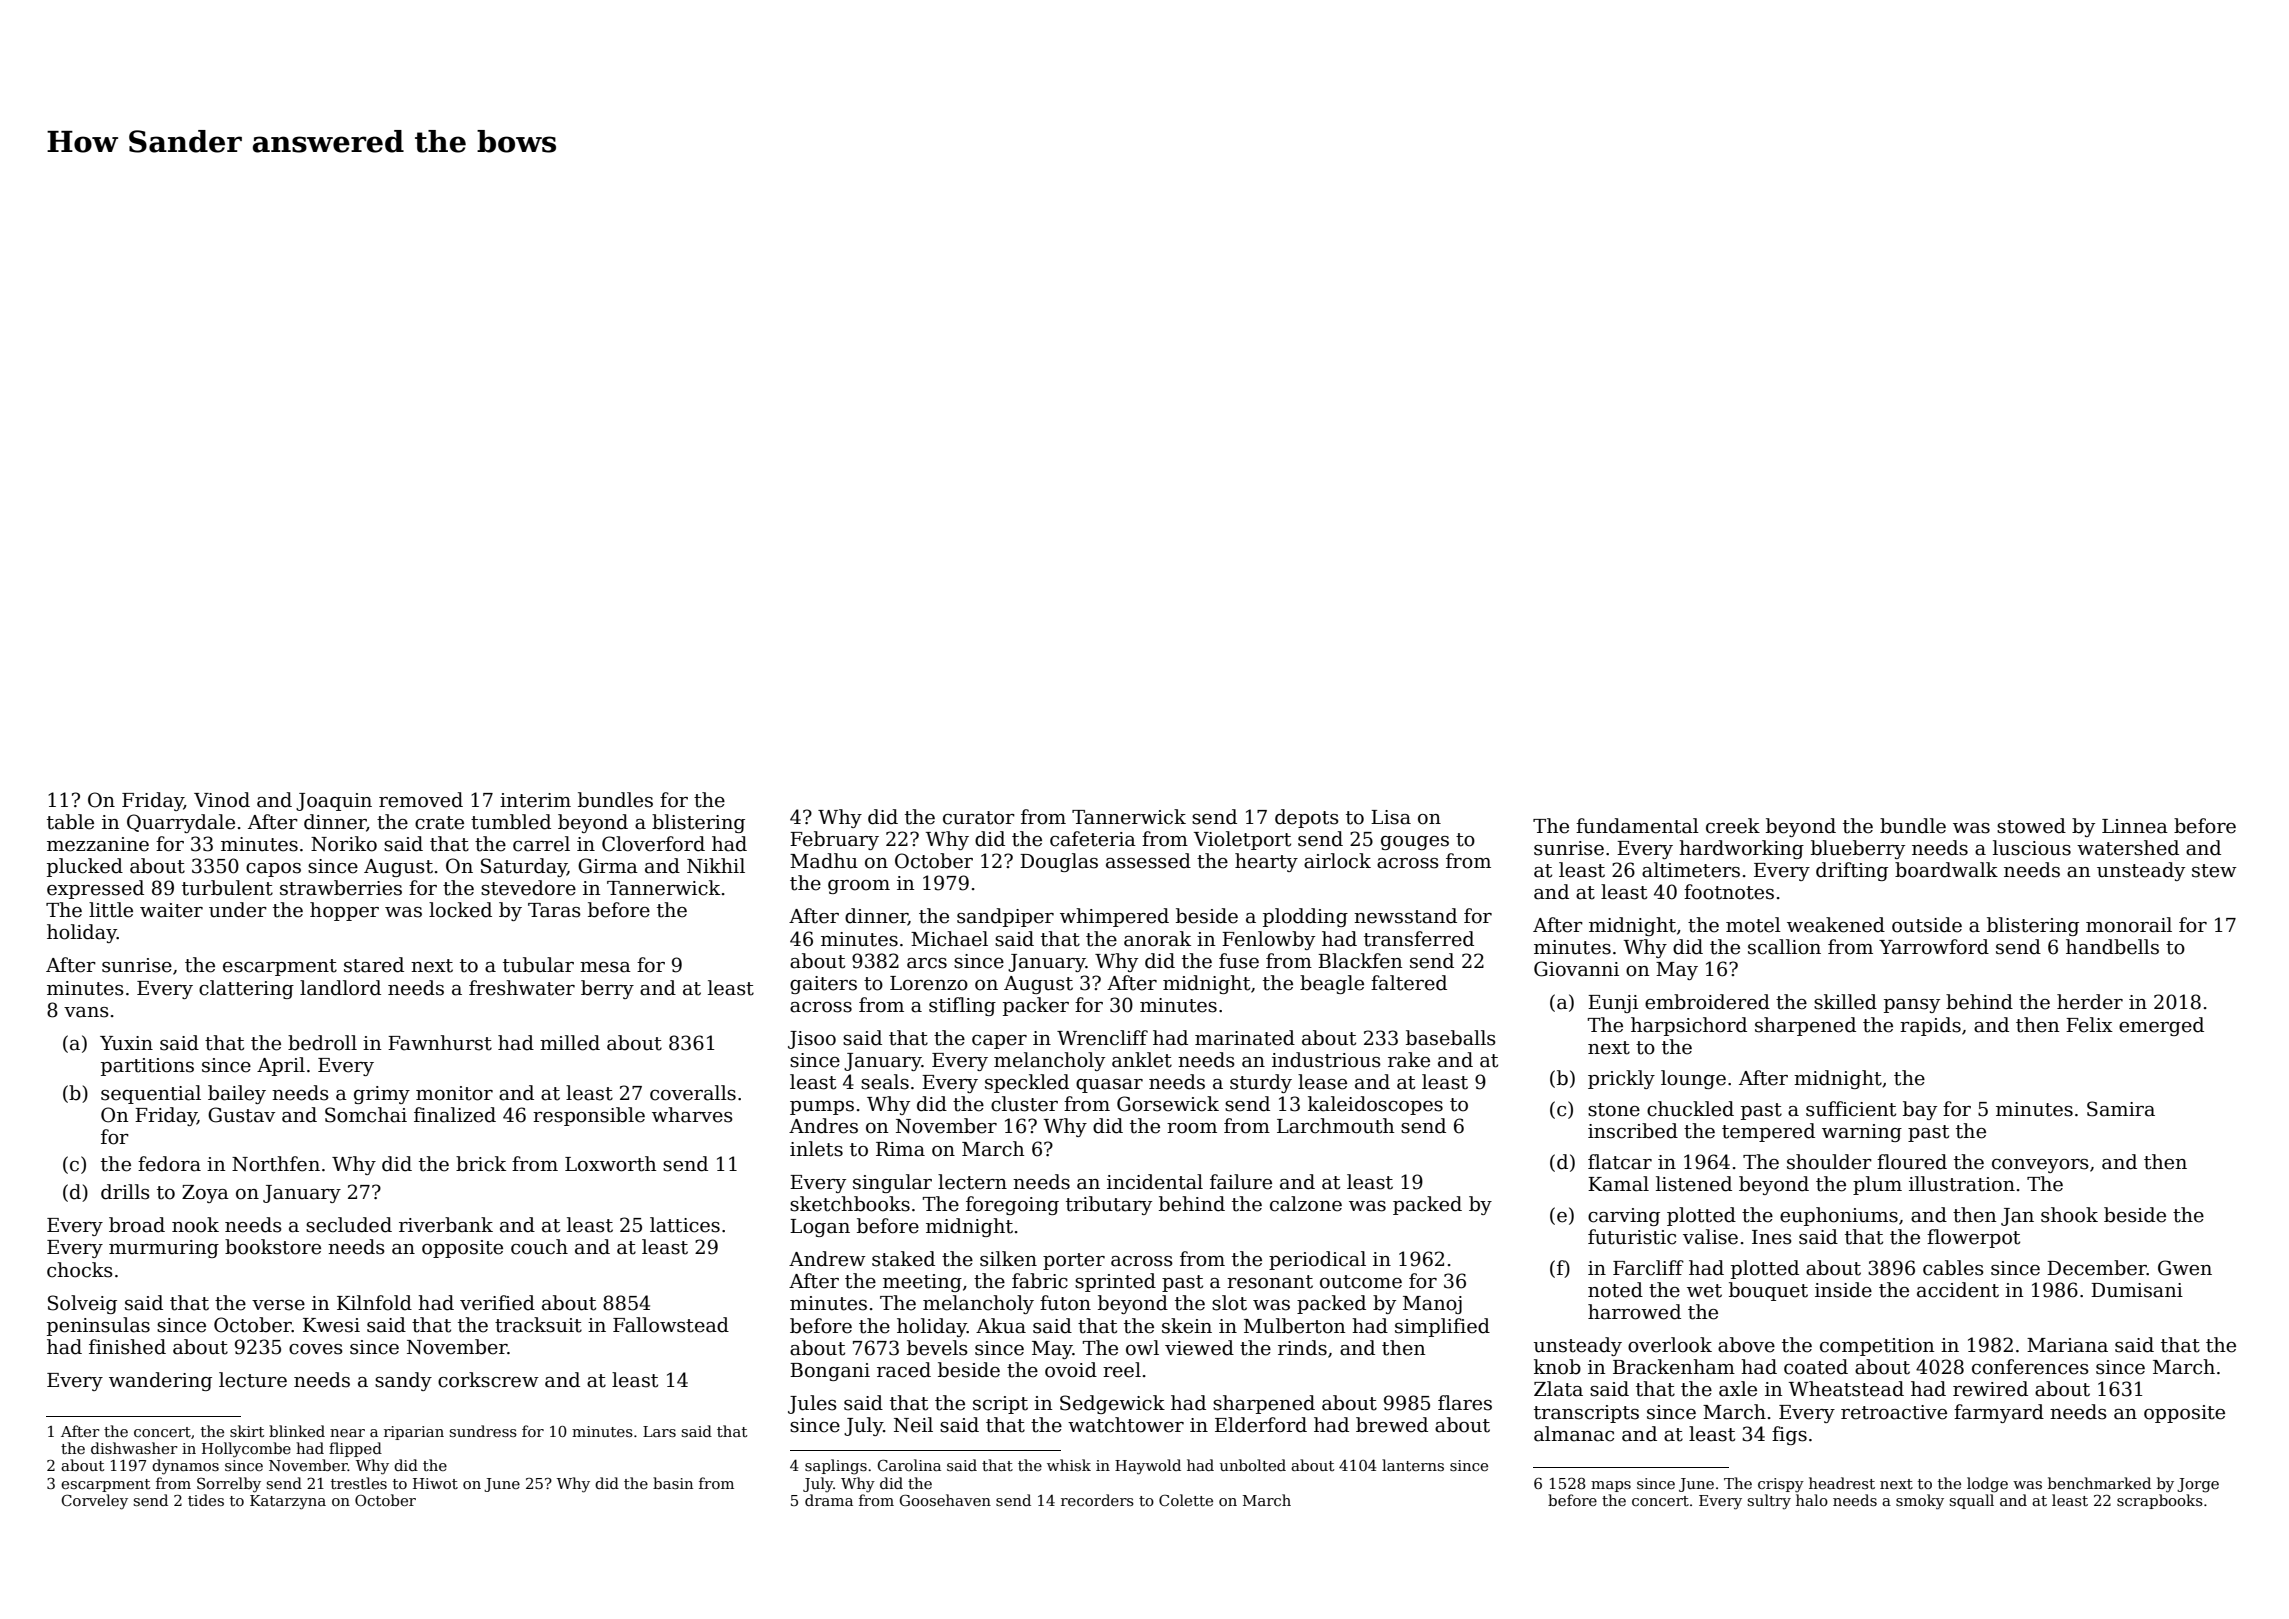 Image resolution: width=2289 pixels, height=1619 pixels. I want to click on Corveley, so click(95, 1502).
